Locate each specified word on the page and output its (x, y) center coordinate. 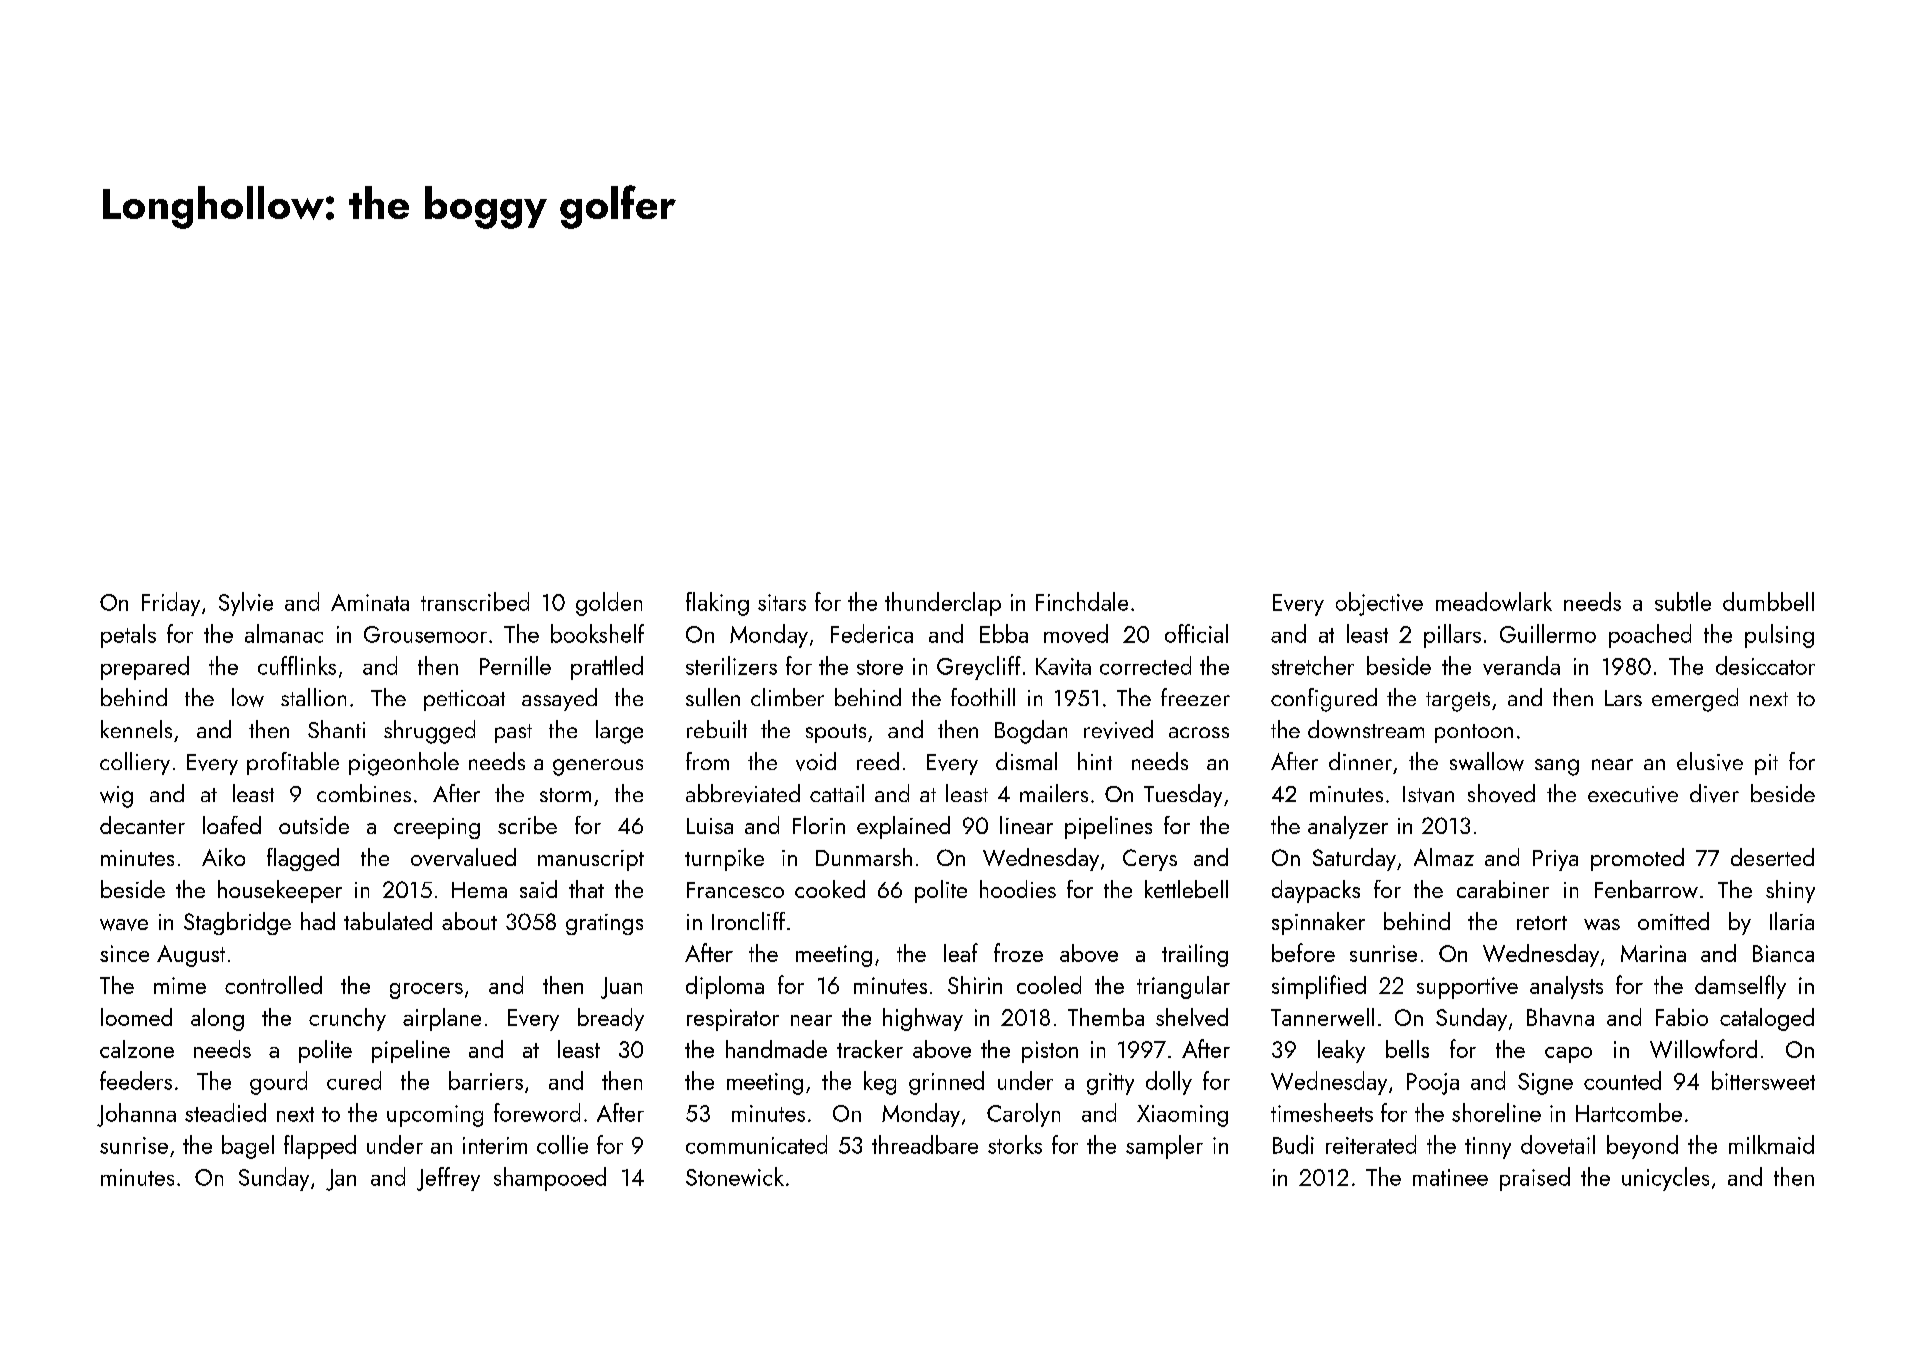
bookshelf (597, 633)
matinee (1450, 1177)
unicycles (1665, 1179)
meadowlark (1494, 601)
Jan (341, 1180)
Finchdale (1082, 601)
